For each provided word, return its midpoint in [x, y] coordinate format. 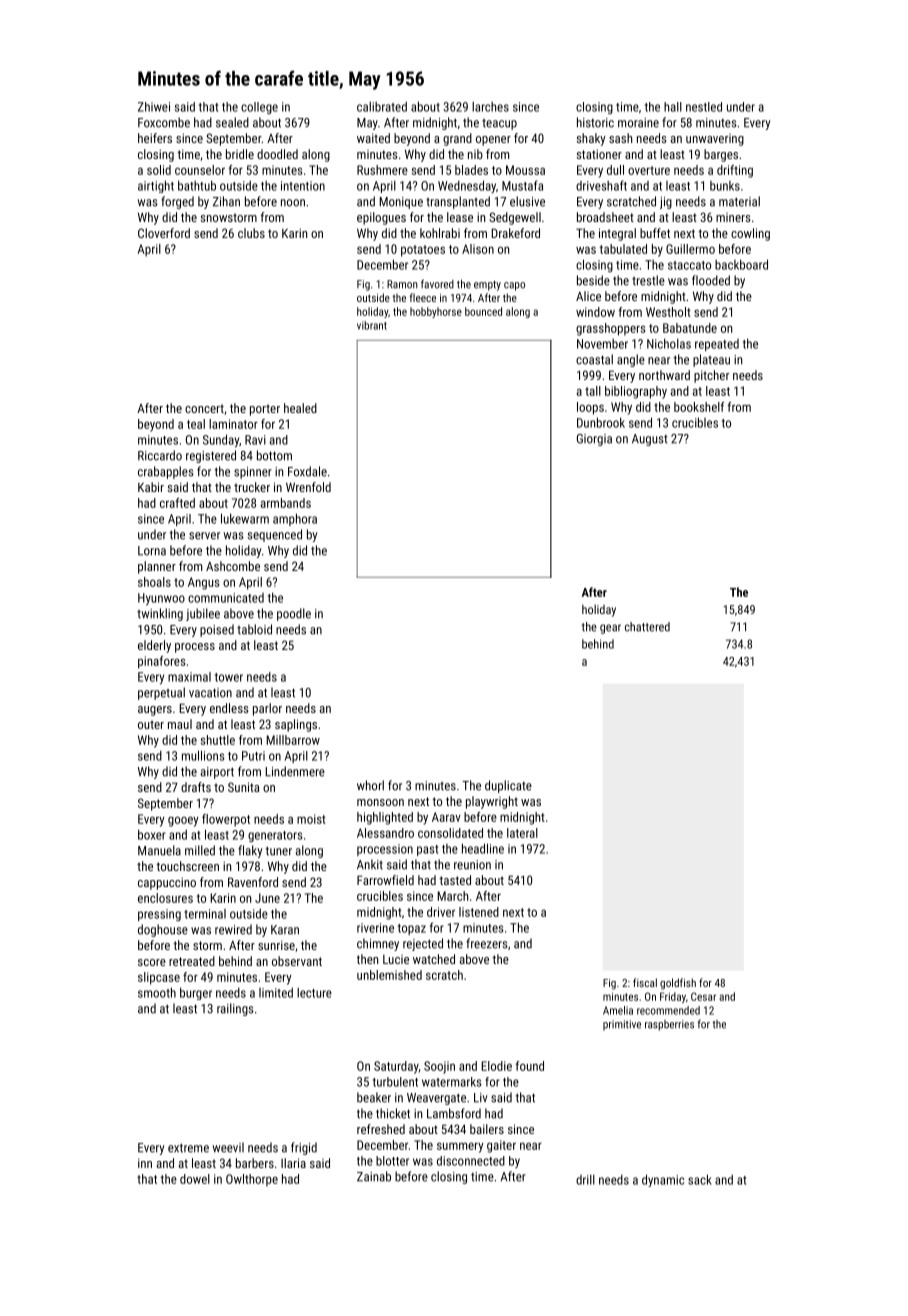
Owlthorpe [252, 1180]
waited [373, 138]
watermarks [452, 1082]
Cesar [703, 996]
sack [700, 1179]
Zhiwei [154, 107]
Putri [253, 756]
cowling [750, 234]
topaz [412, 929]
